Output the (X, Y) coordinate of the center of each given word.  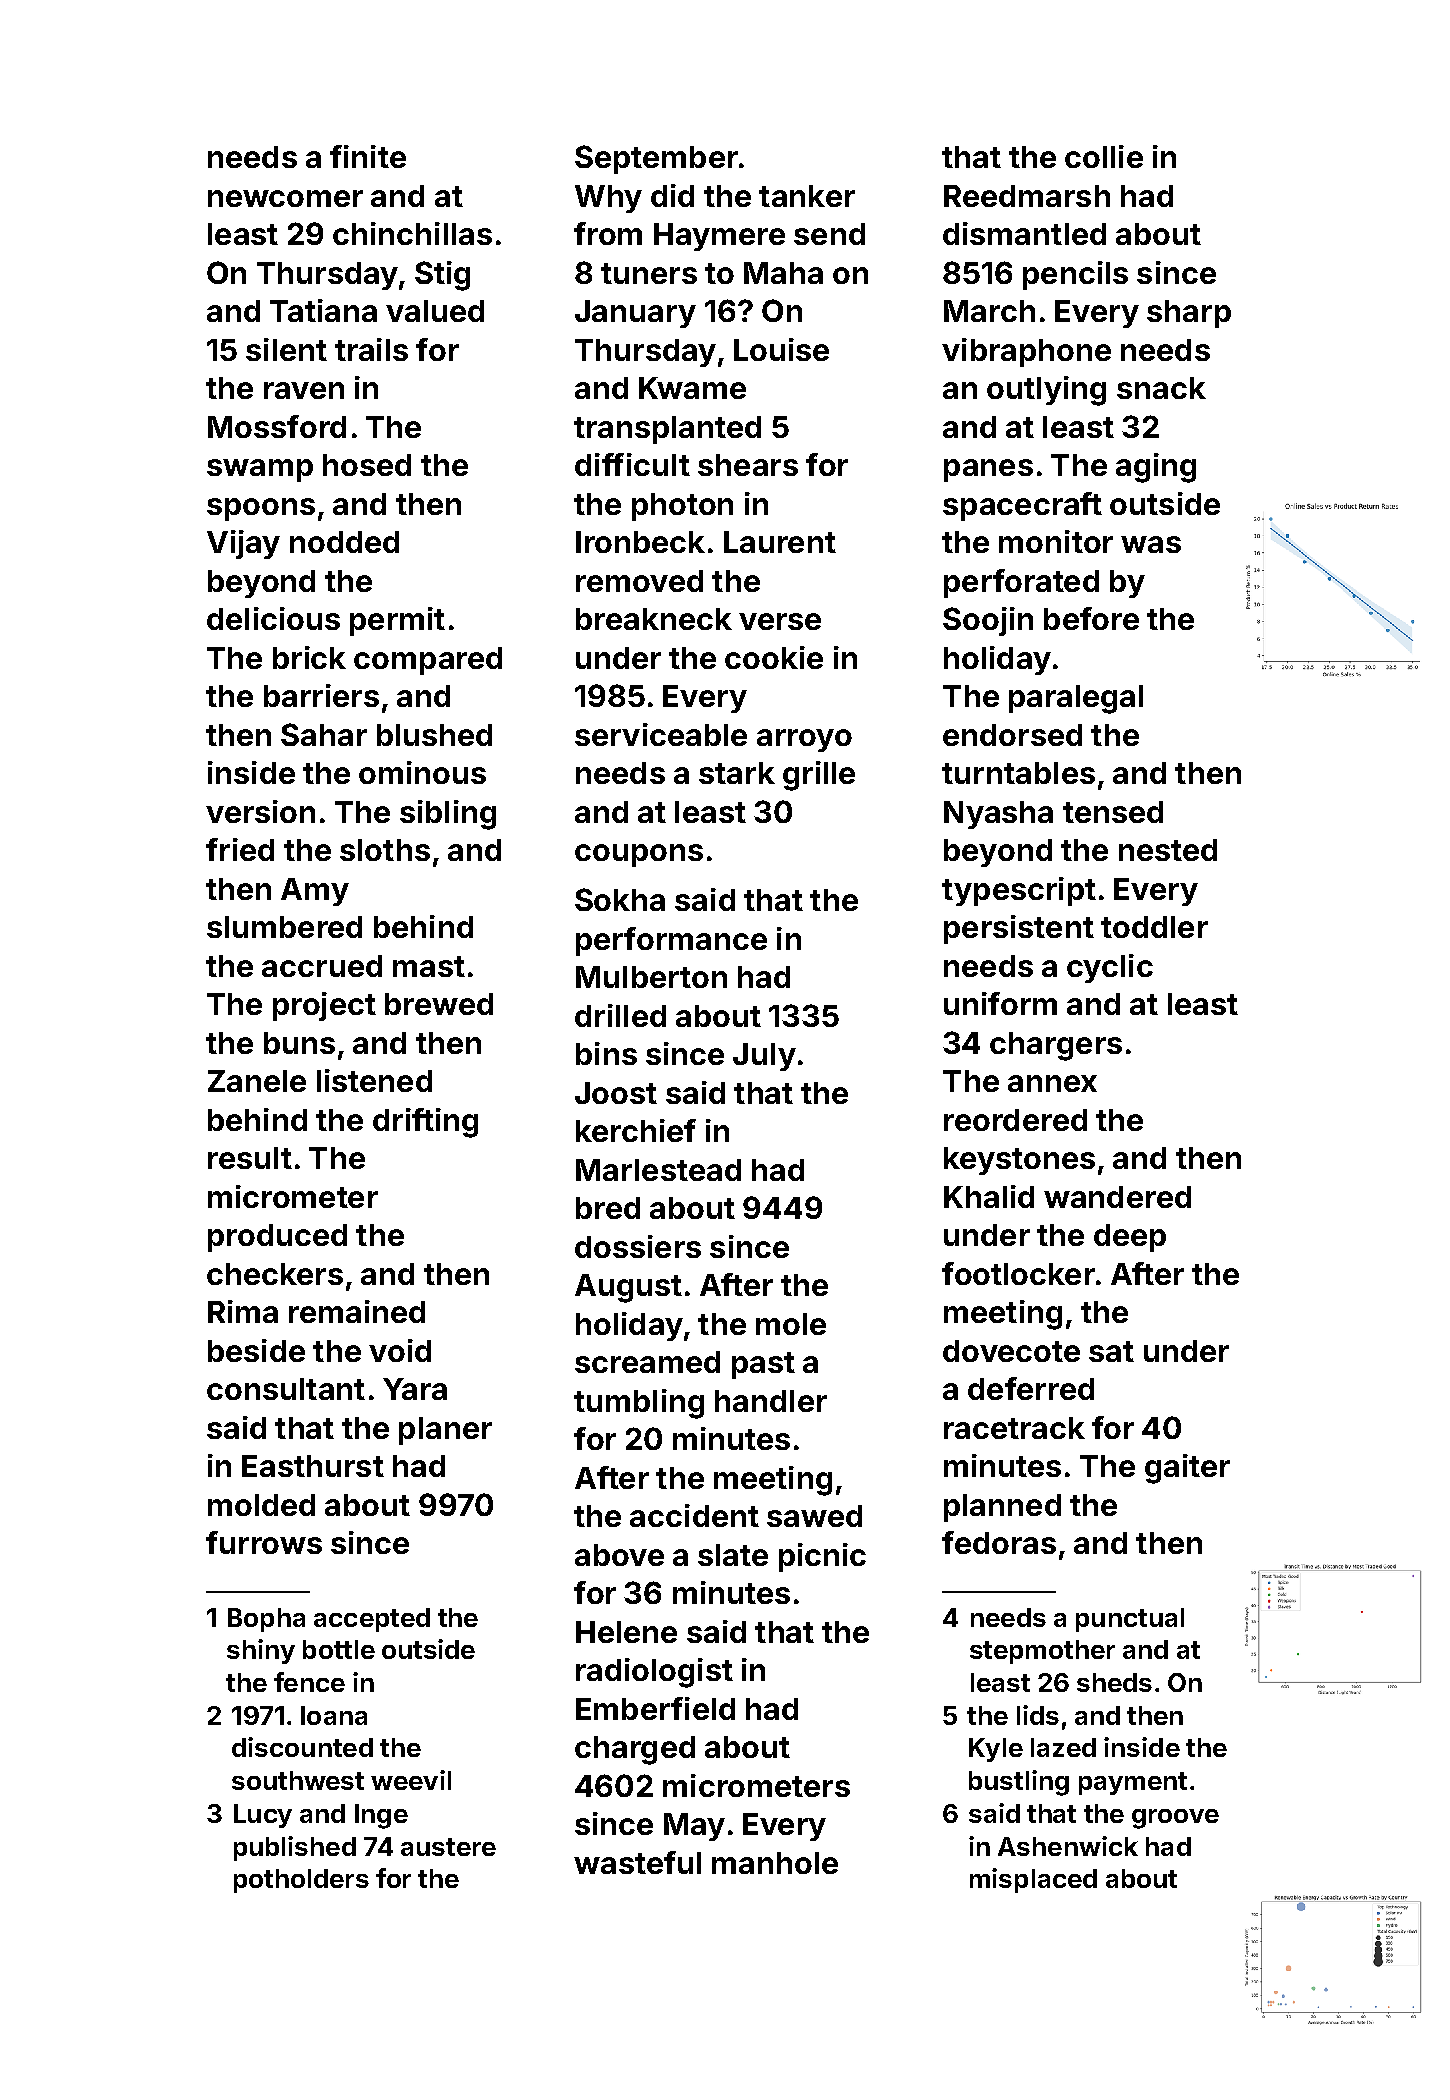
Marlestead (658, 1170)
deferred (1031, 1388)
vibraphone (1026, 352)
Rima (243, 1311)
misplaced (1033, 1880)
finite (368, 156)
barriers (321, 695)
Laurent (780, 542)
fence (309, 1682)
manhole (775, 1863)
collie (1104, 156)
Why (608, 199)
